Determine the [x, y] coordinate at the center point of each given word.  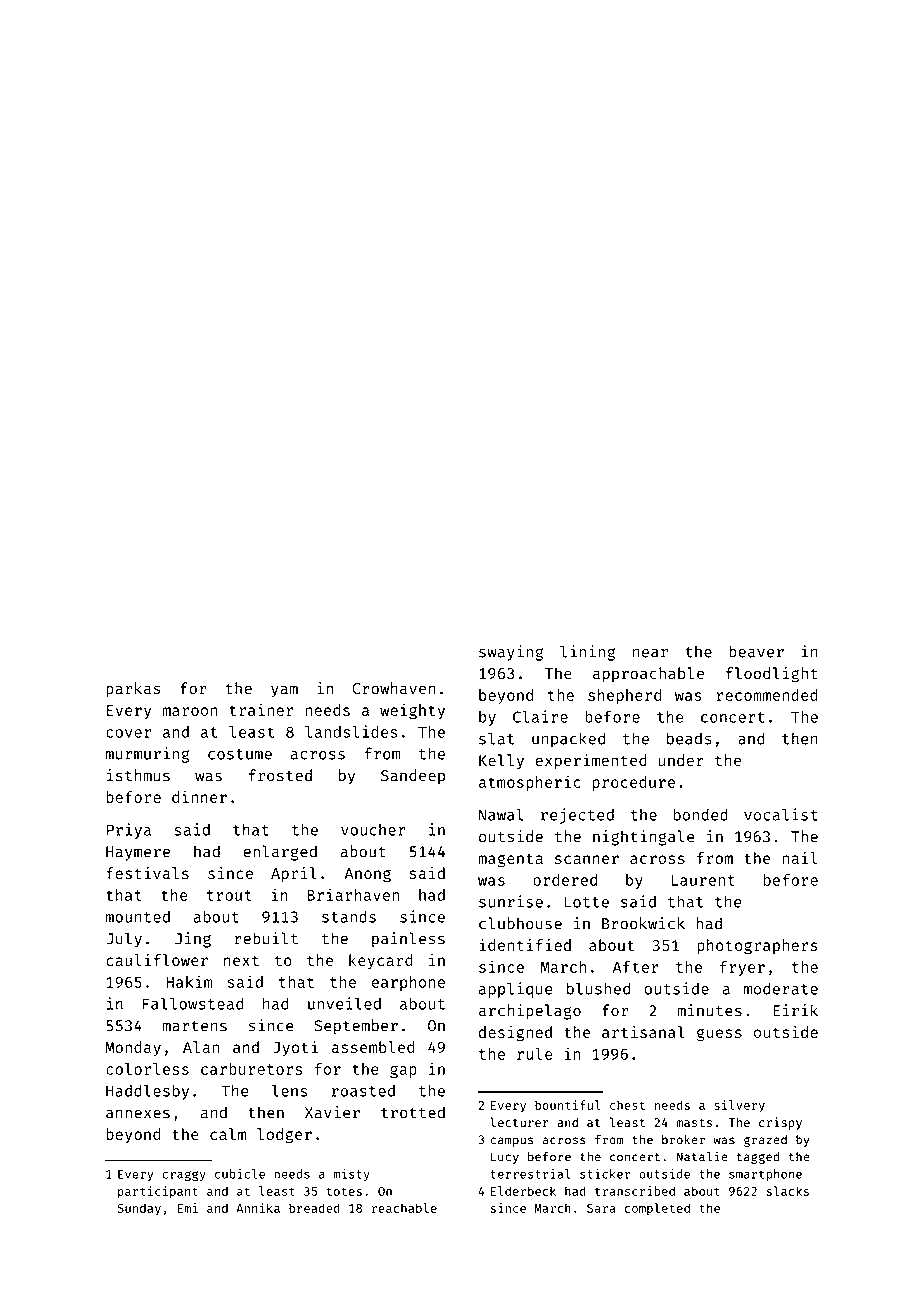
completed [657, 1209]
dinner [199, 796]
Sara [601, 1208]
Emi [188, 1208]
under [681, 760]
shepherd [624, 696]
